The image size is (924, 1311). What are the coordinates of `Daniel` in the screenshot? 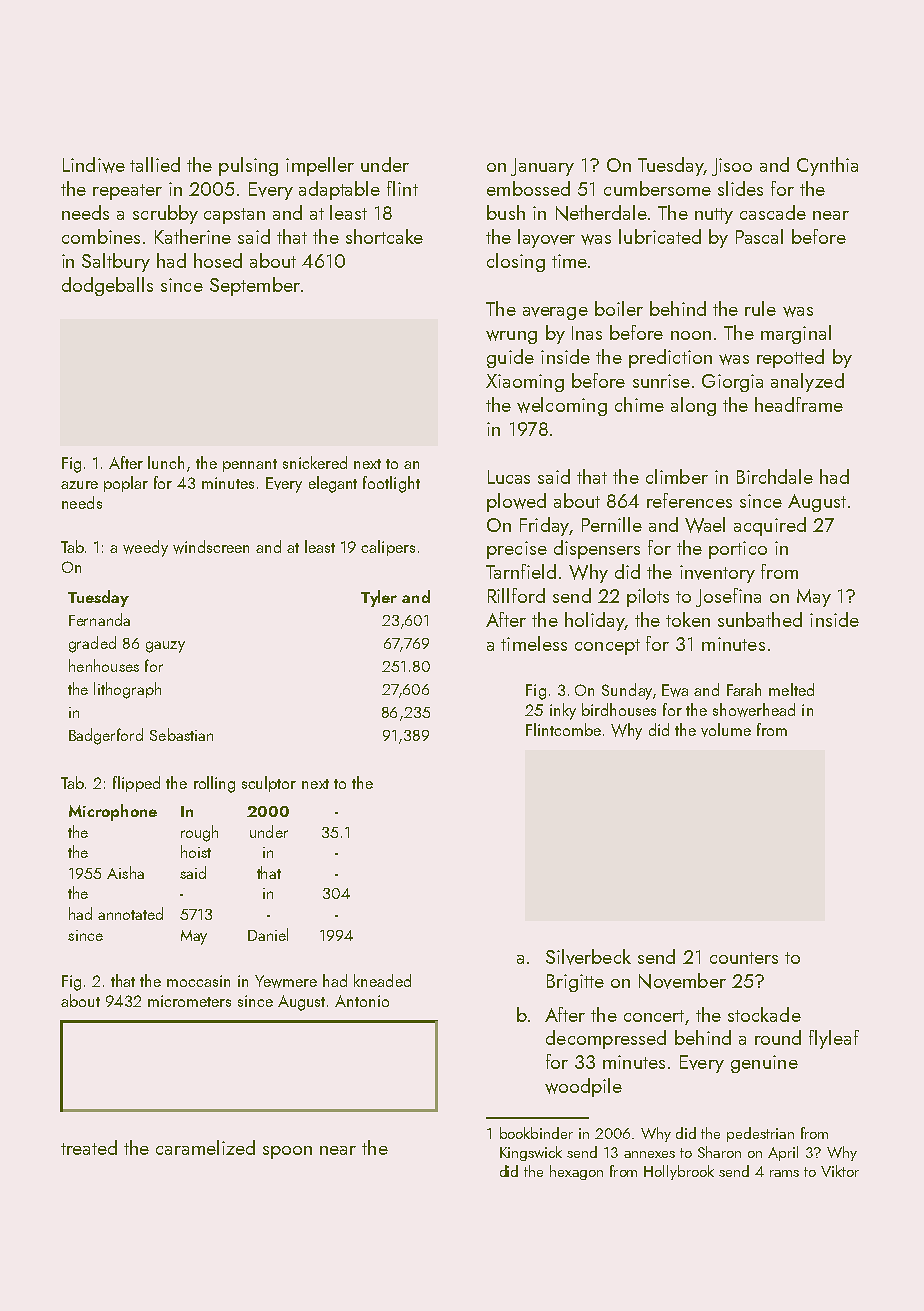 It's located at (268, 934).
